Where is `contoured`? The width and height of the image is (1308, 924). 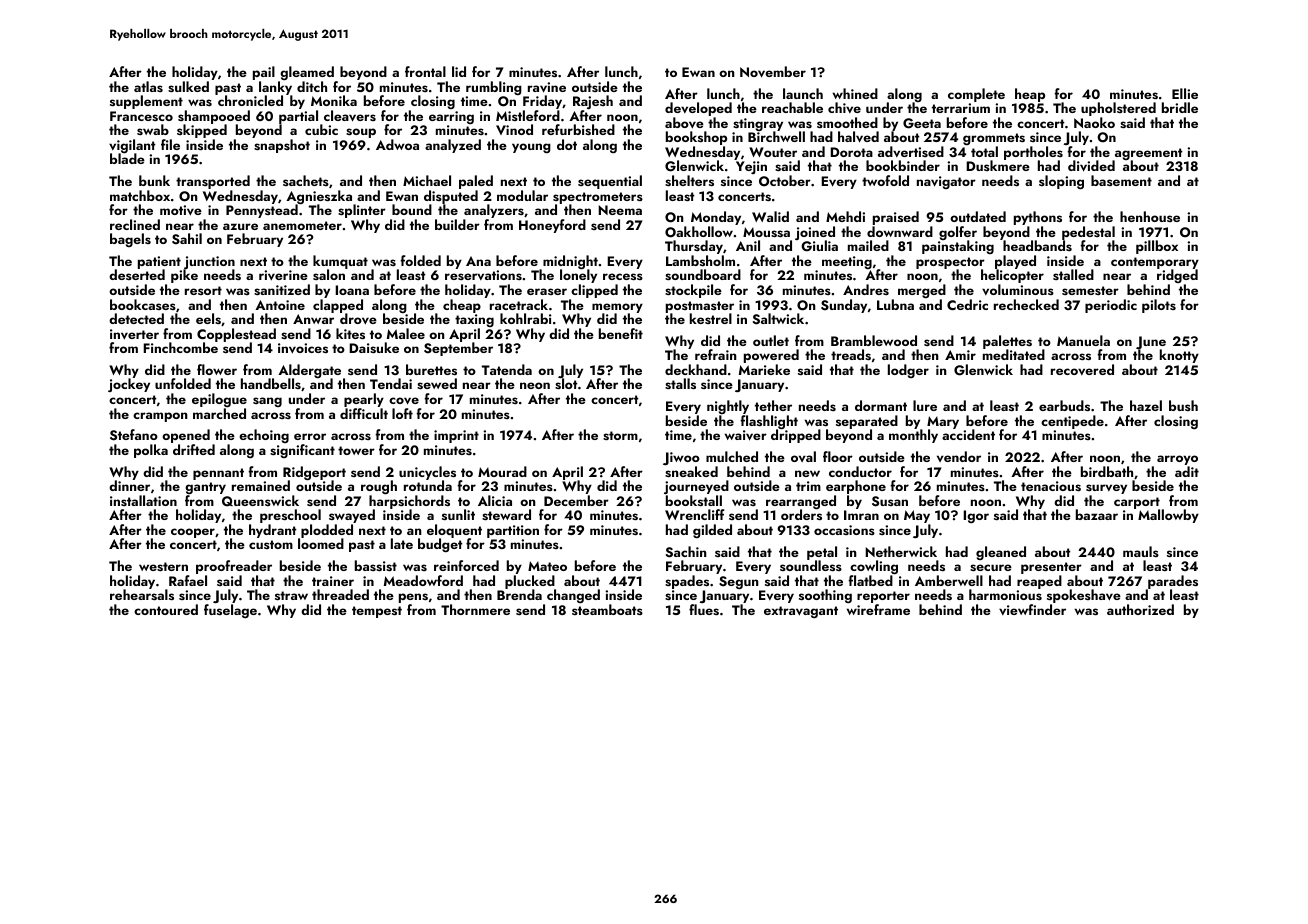
contoured is located at coordinates (166, 609).
